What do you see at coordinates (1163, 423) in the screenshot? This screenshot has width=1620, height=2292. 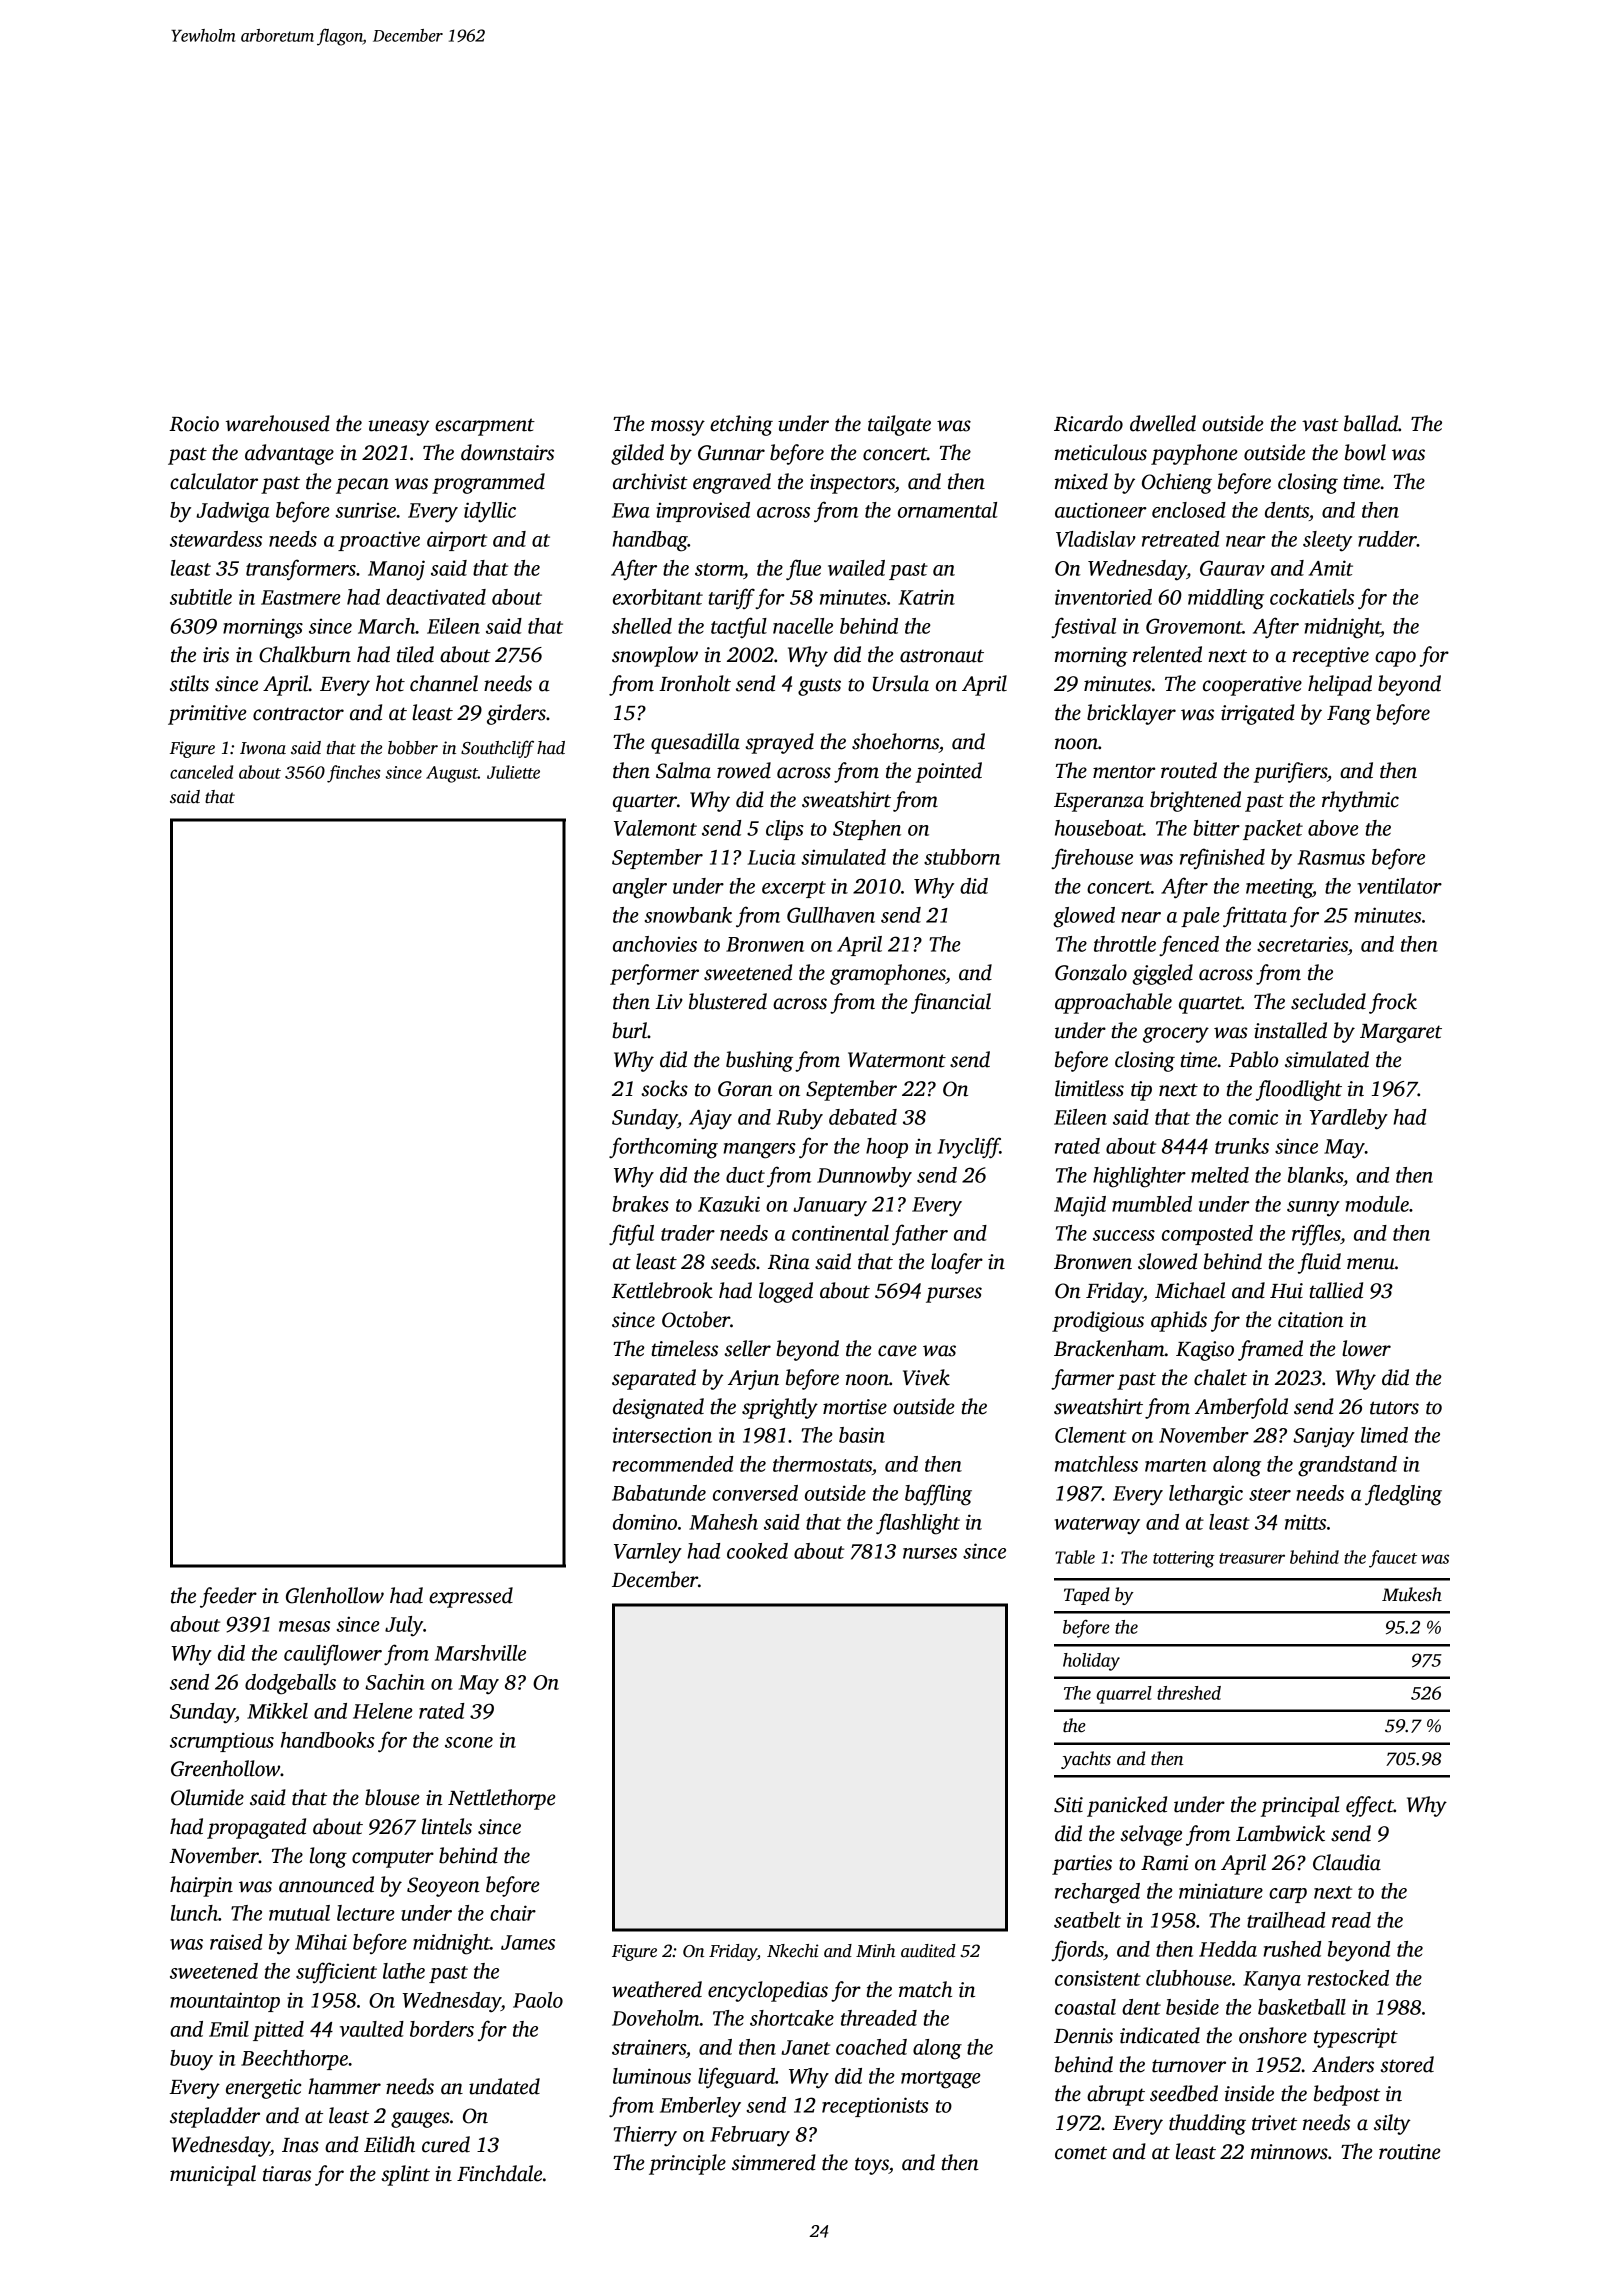 I see `dwelled` at bounding box center [1163, 423].
